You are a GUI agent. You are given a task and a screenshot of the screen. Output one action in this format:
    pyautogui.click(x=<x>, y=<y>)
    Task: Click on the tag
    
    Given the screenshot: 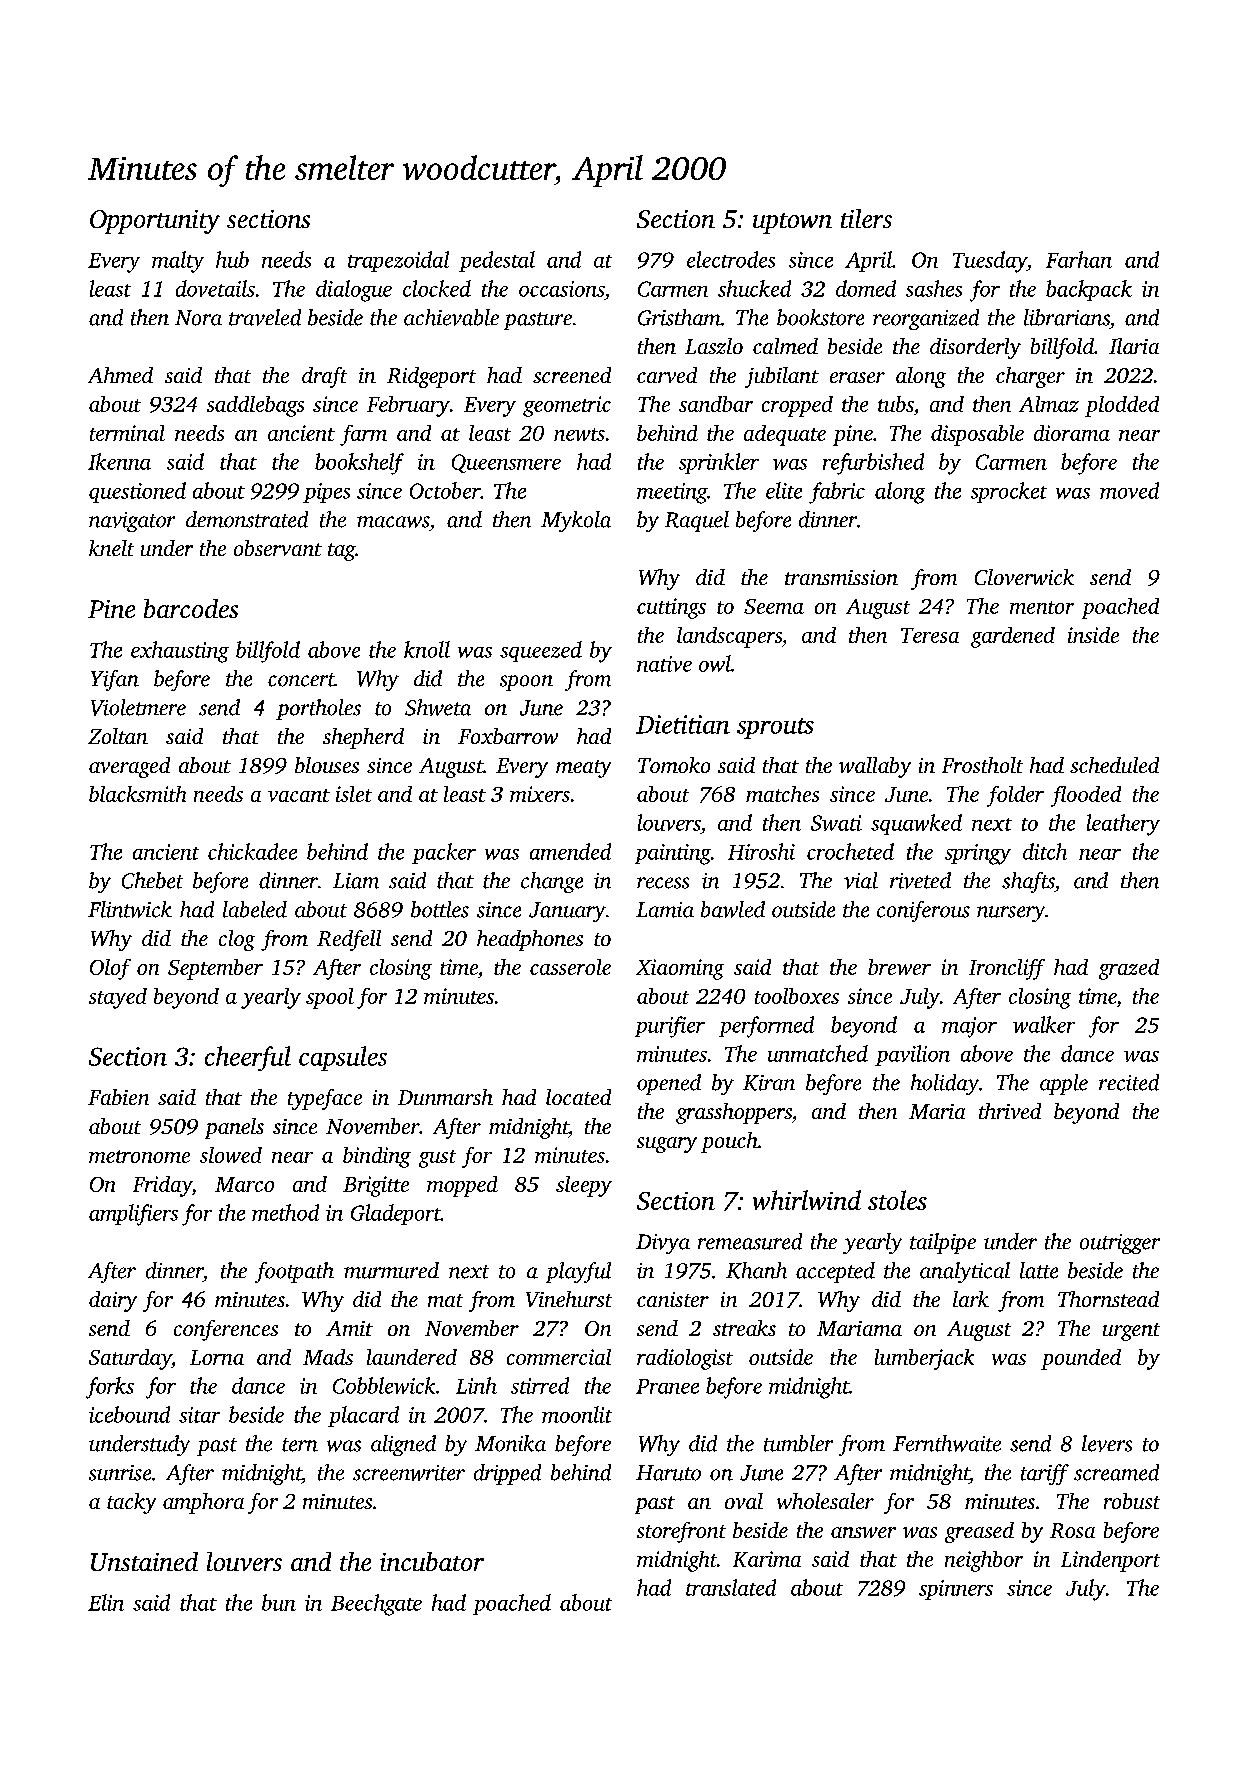 What is the action you would take?
    pyautogui.click(x=341, y=552)
